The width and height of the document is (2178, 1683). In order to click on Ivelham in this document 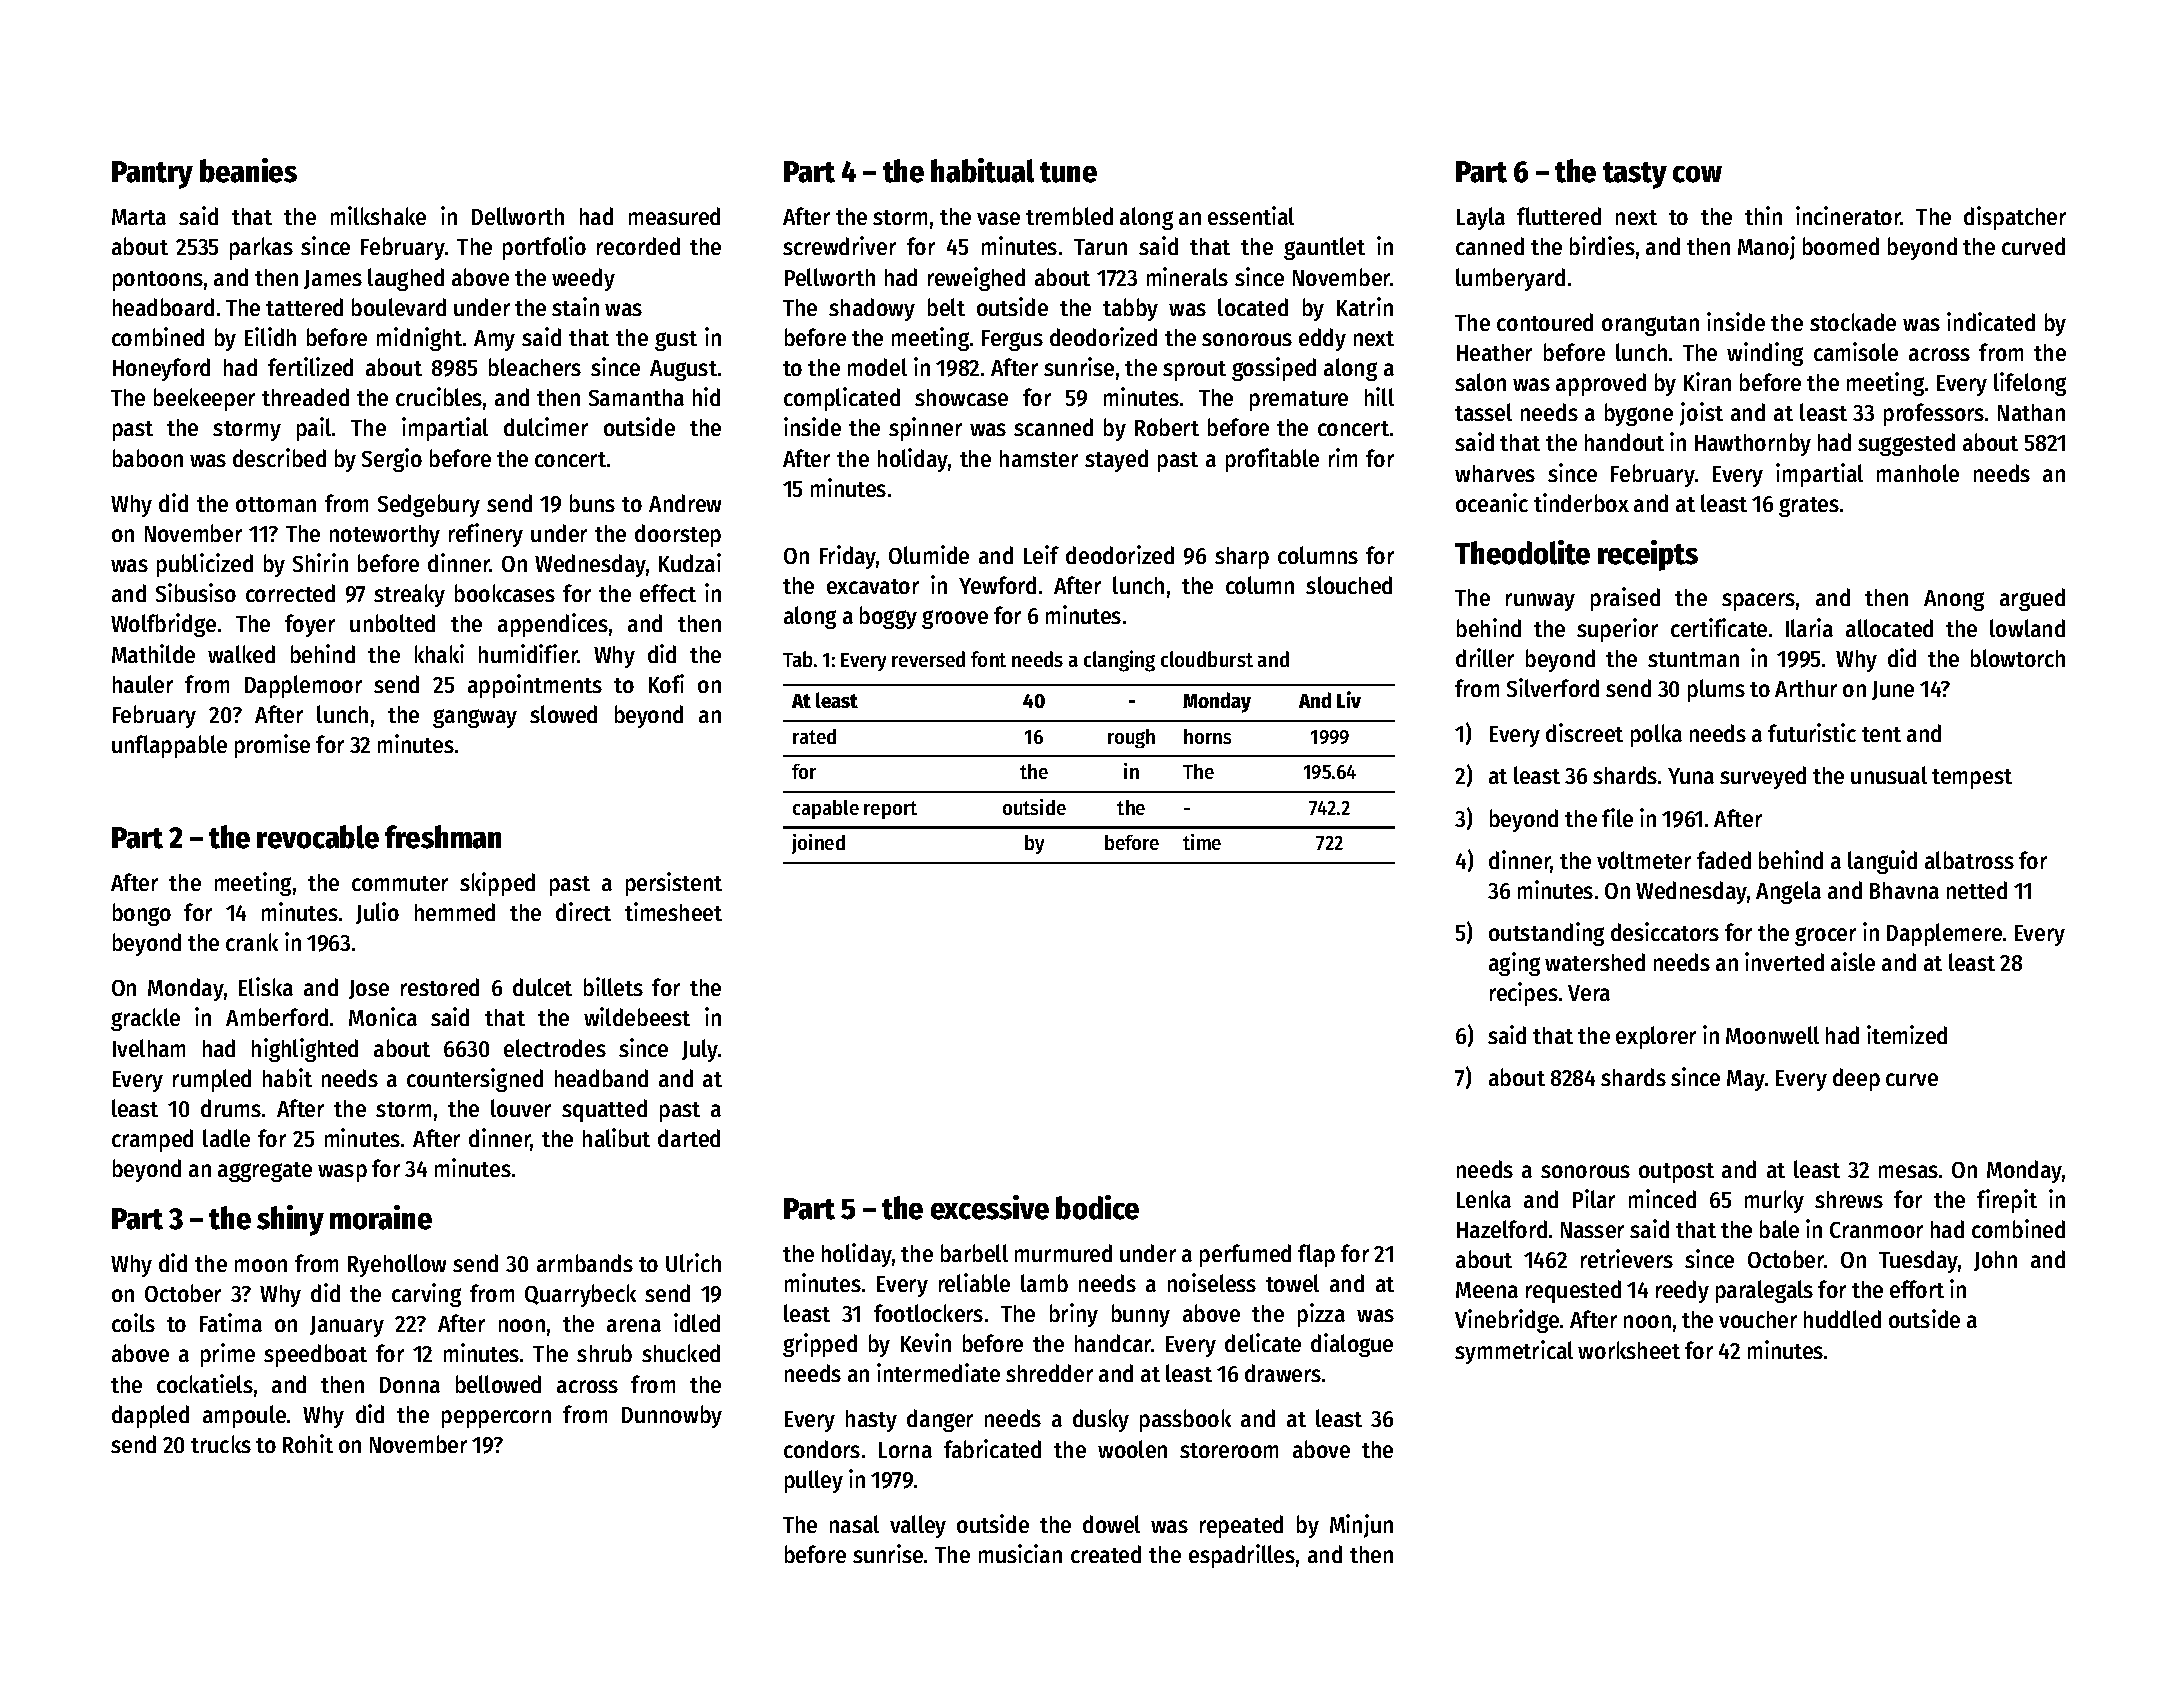, I will do `click(149, 1048)`.
